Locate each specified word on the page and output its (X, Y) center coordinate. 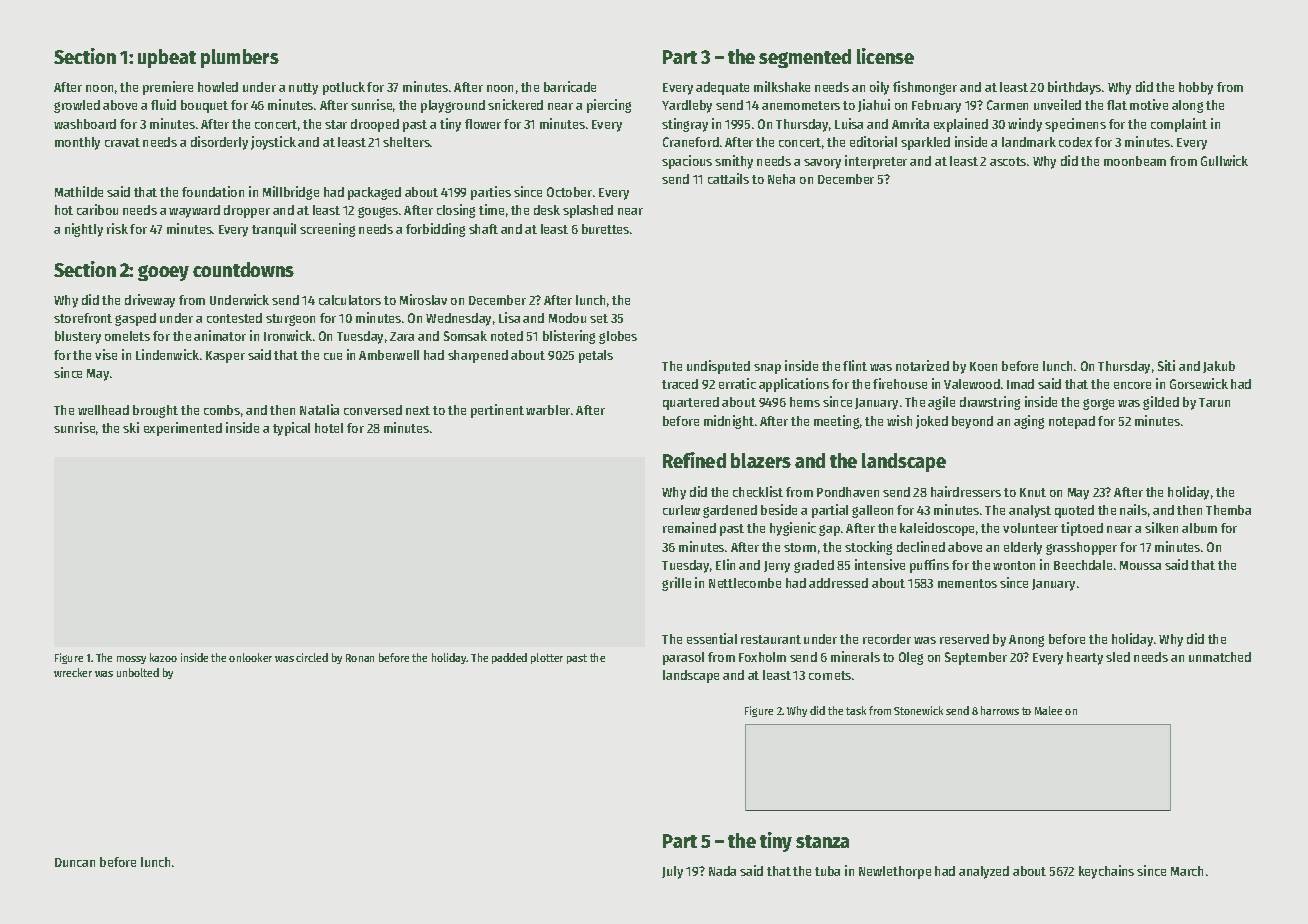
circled (312, 657)
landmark (1029, 142)
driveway (150, 301)
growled (77, 106)
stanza (822, 841)
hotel (329, 428)
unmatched (1220, 657)
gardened (730, 511)
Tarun (1214, 402)
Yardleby (687, 106)
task (856, 710)
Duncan (75, 862)
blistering (569, 337)
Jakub (1219, 367)
